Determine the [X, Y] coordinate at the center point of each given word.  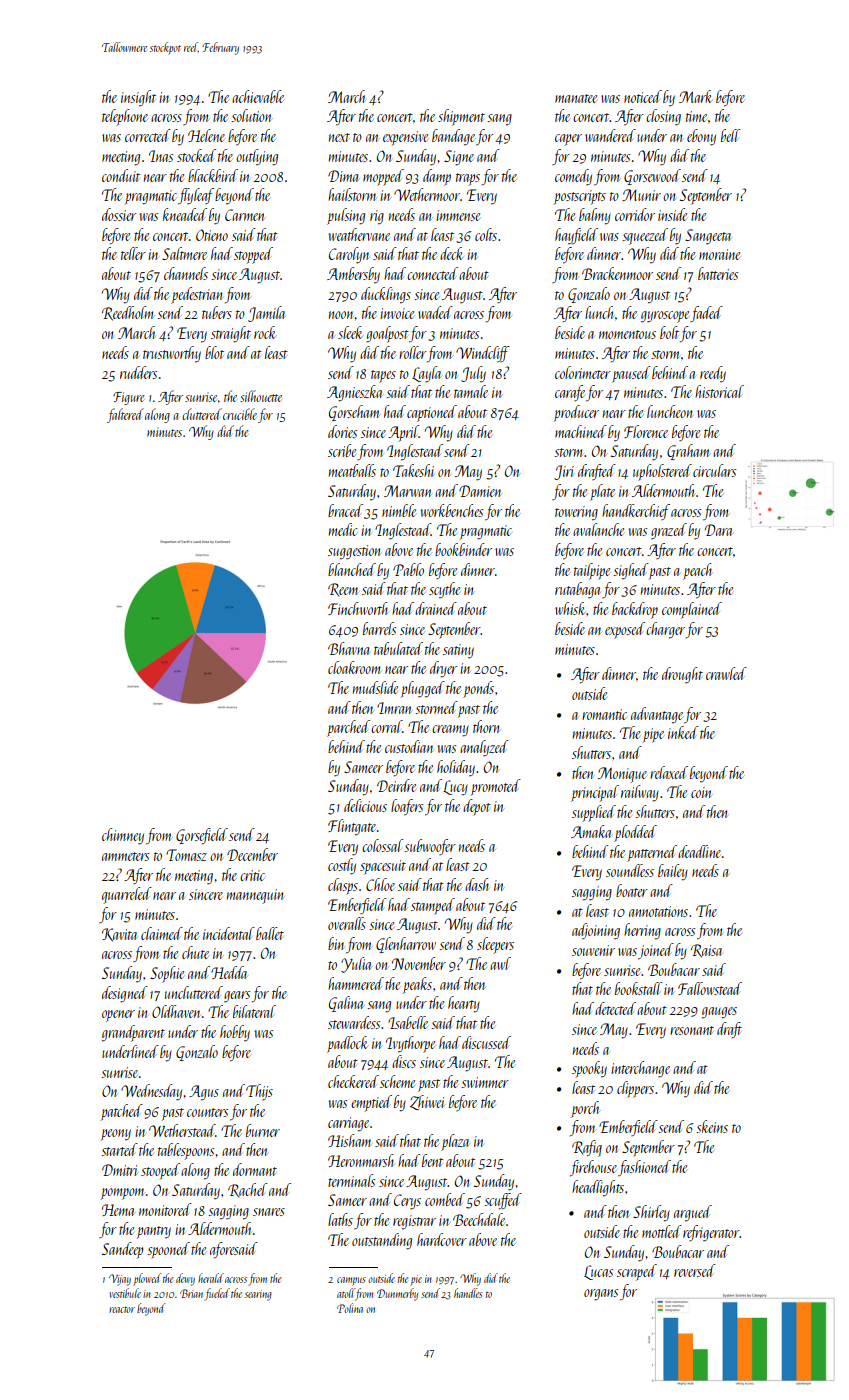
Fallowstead [710, 988]
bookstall [638, 988]
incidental [228, 933]
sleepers [495, 945]
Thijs [259, 1092]
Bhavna [348, 648]
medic [343, 529]
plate [602, 492]
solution [251, 115]
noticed [643, 96]
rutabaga [578, 590]
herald [211, 1278]
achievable [258, 96]
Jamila [266, 314]
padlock [347, 1044]
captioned [432, 413]
